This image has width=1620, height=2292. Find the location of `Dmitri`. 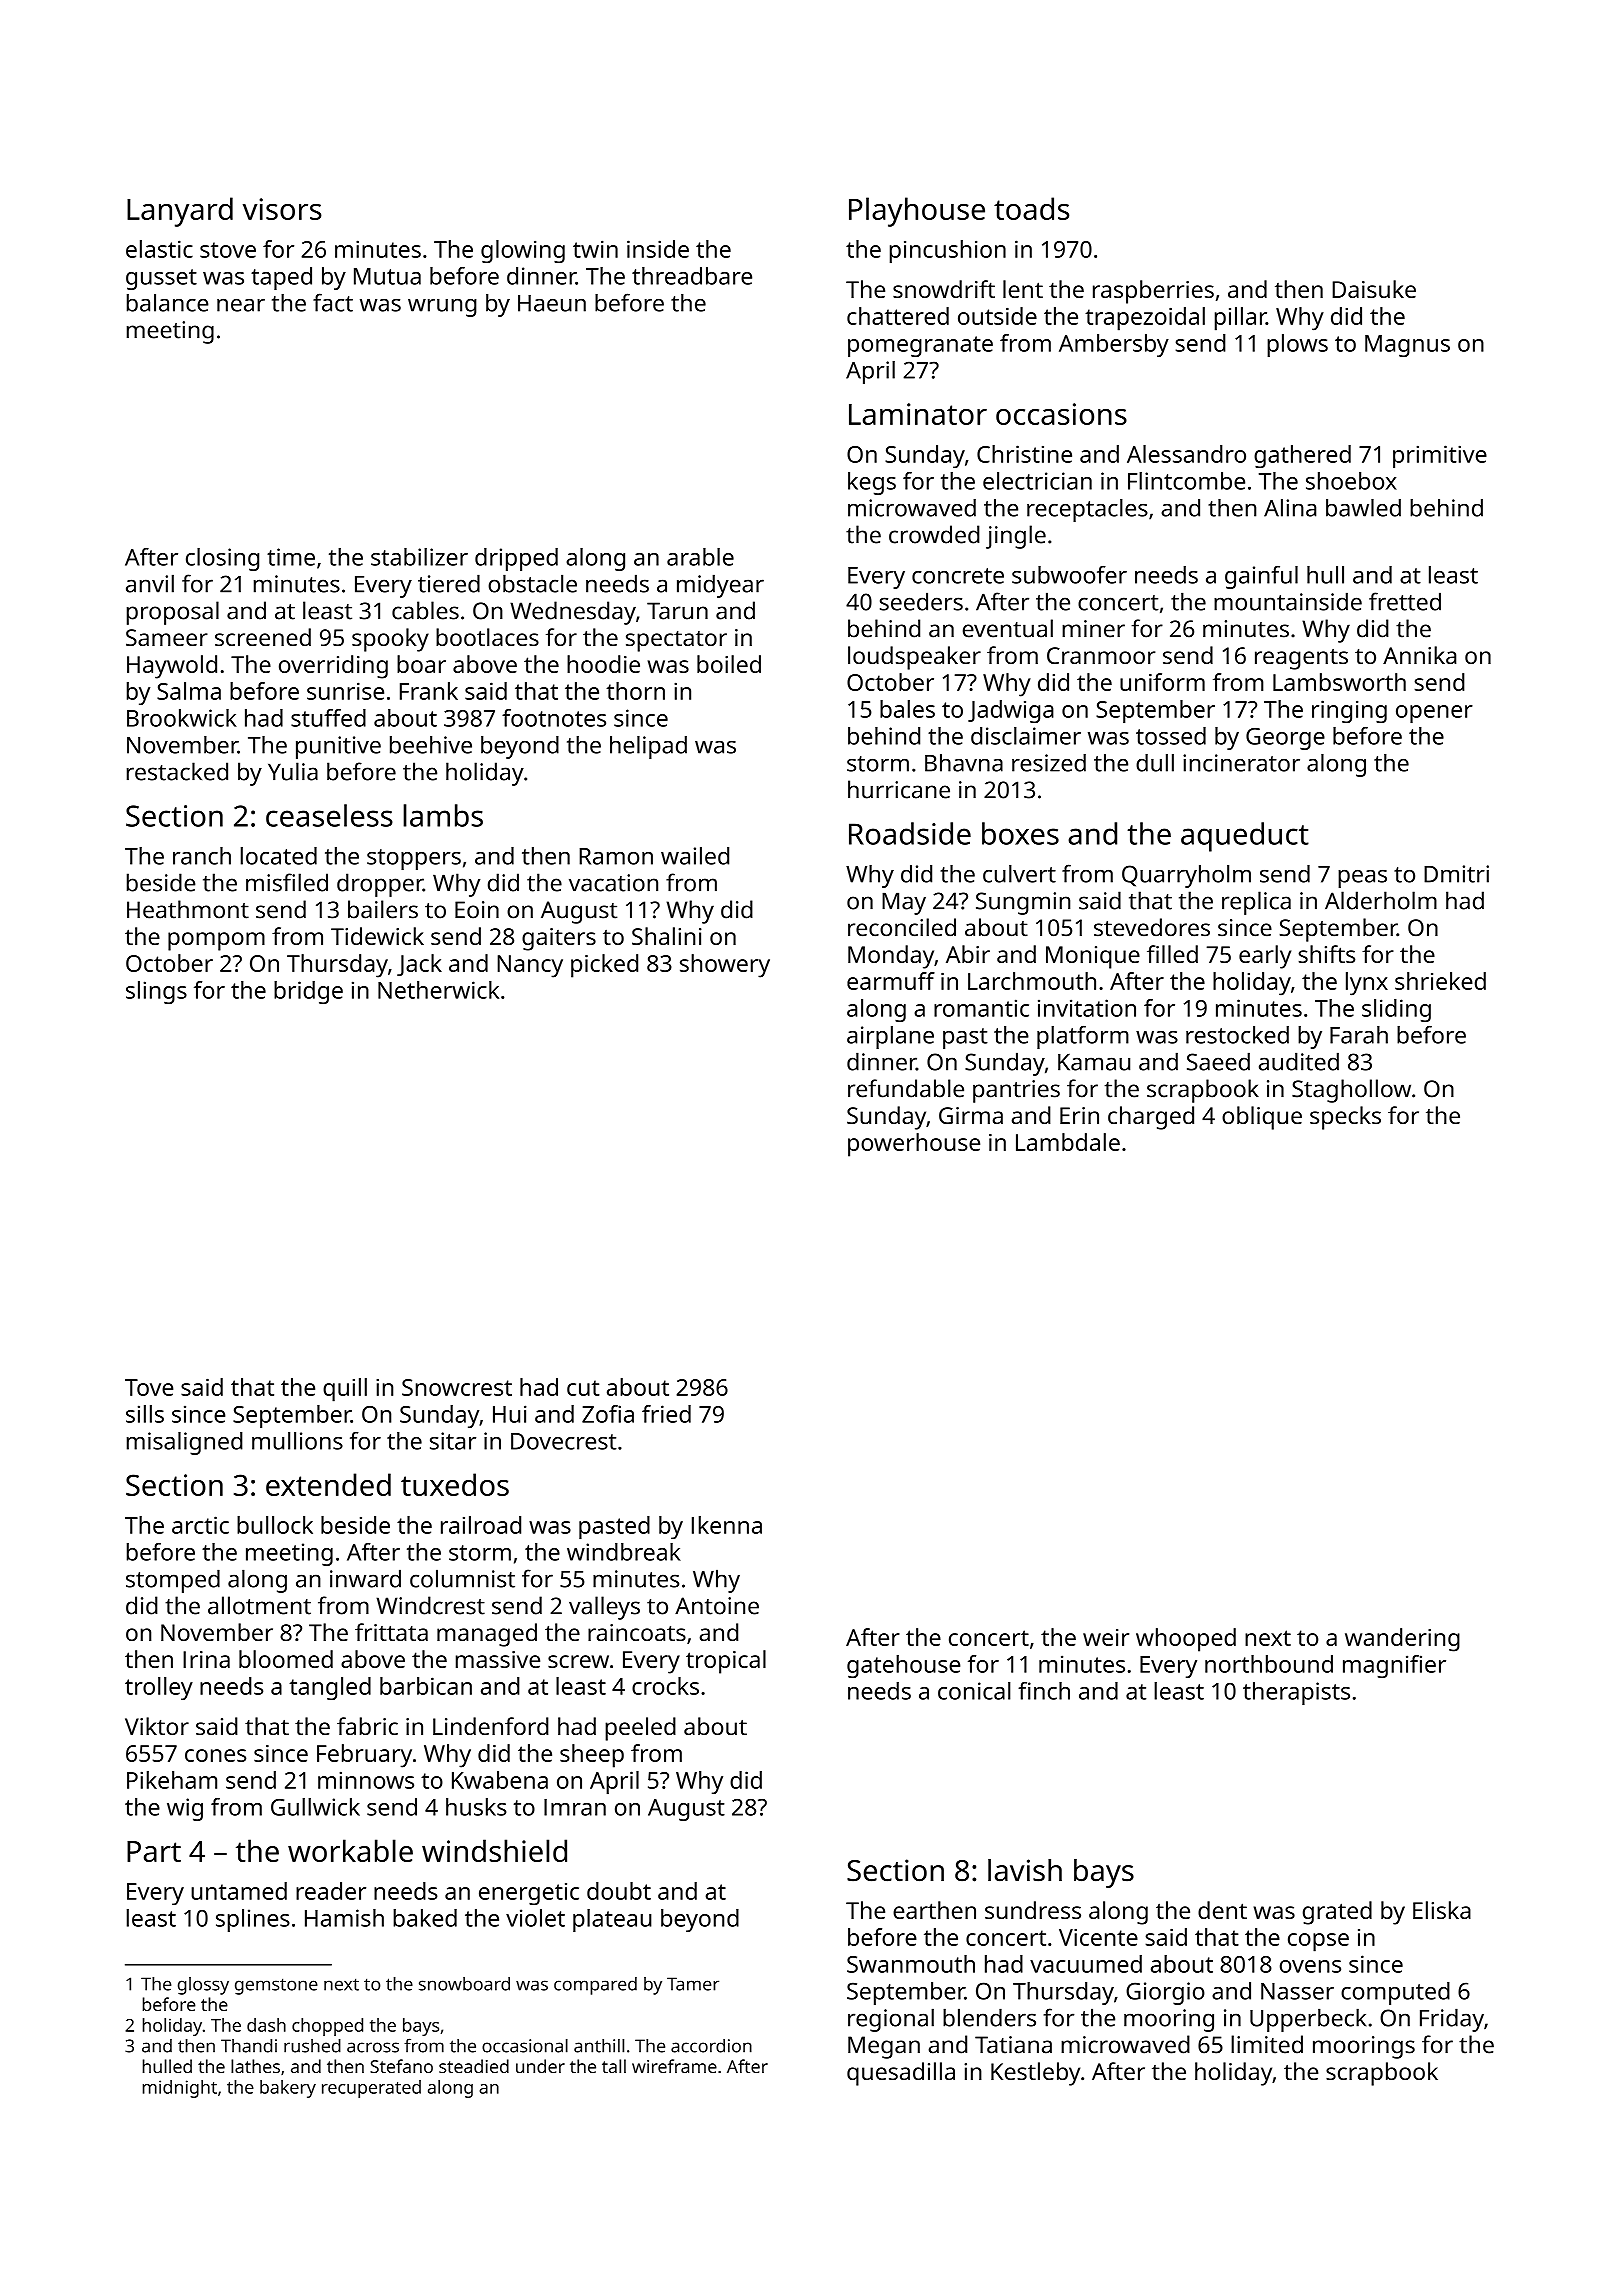

Dmitri is located at coordinates (1456, 874).
